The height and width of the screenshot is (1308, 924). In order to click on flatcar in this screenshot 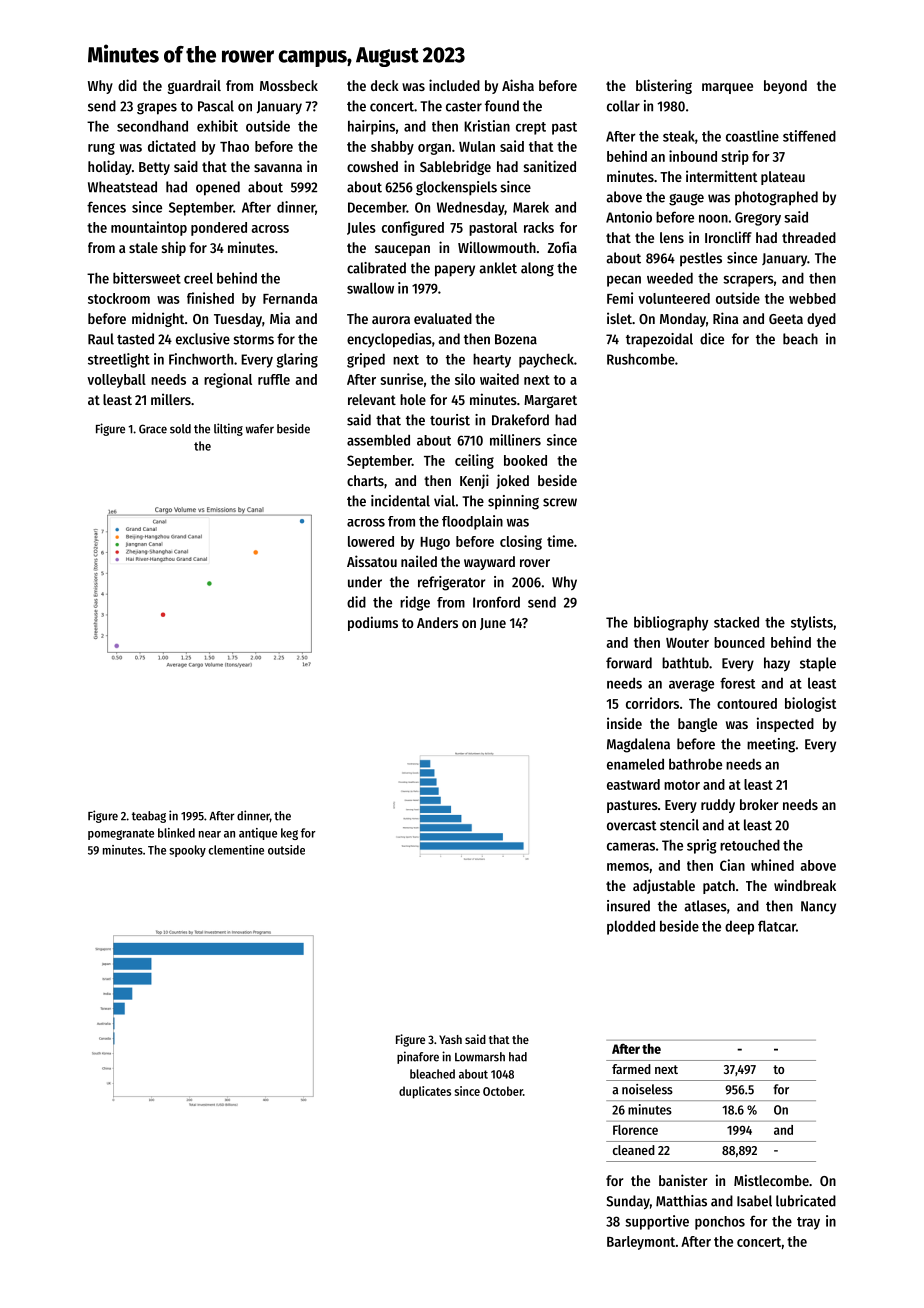, I will do `click(777, 926)`.
